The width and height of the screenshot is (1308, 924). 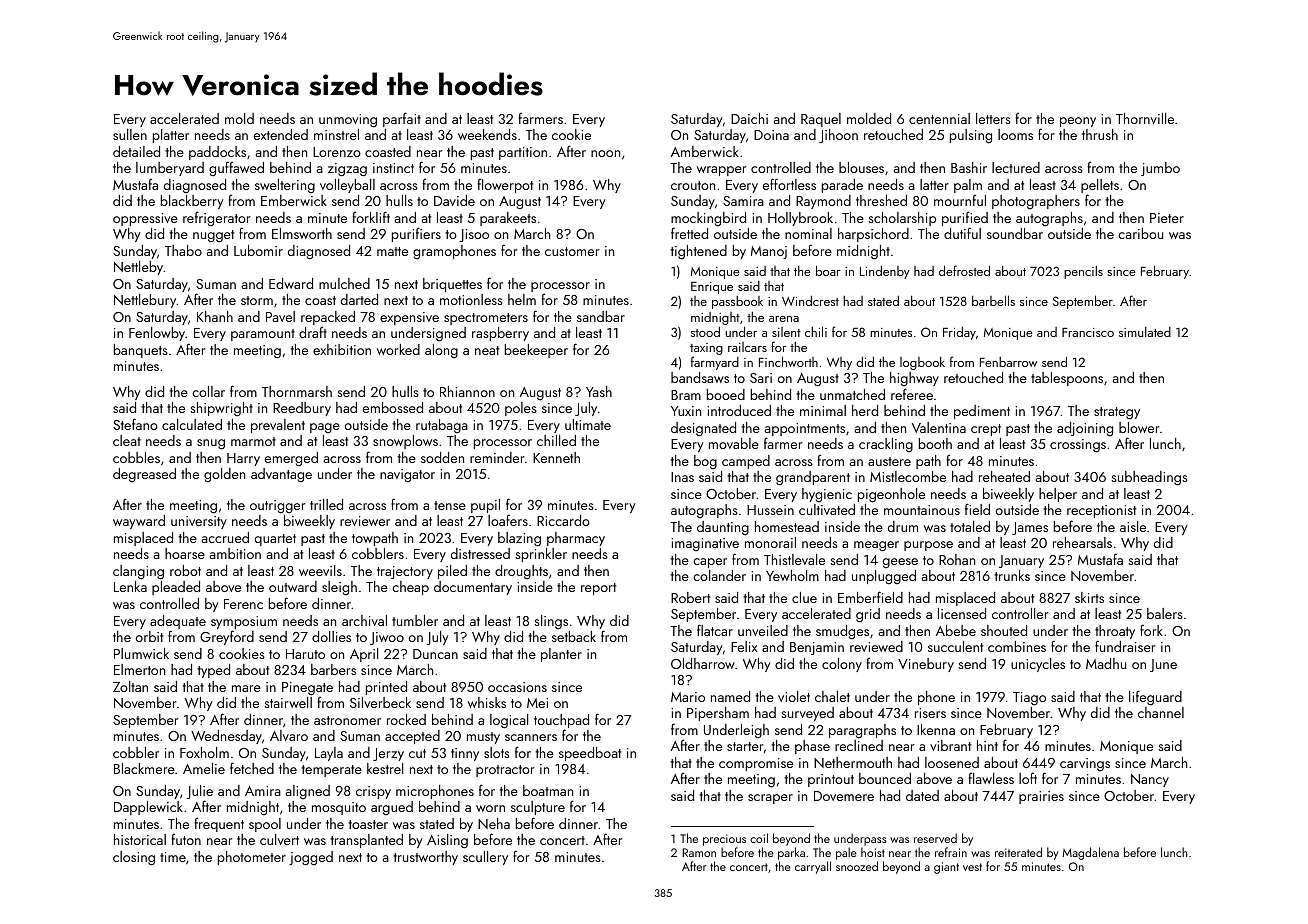 What do you see at coordinates (221, 409) in the screenshot?
I see `shipwright` at bounding box center [221, 409].
